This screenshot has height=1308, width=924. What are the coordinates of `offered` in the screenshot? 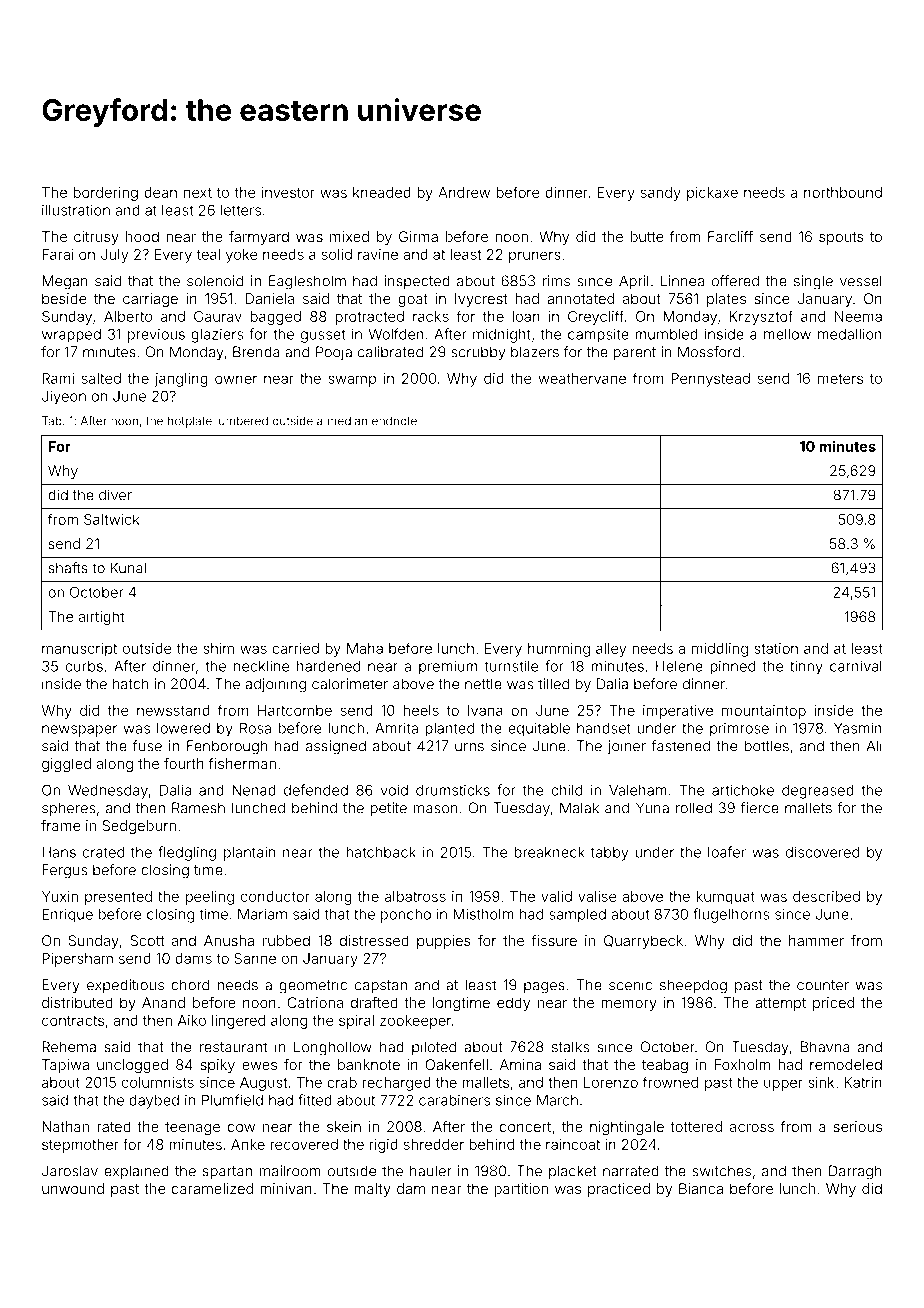 It's located at (735, 281).
